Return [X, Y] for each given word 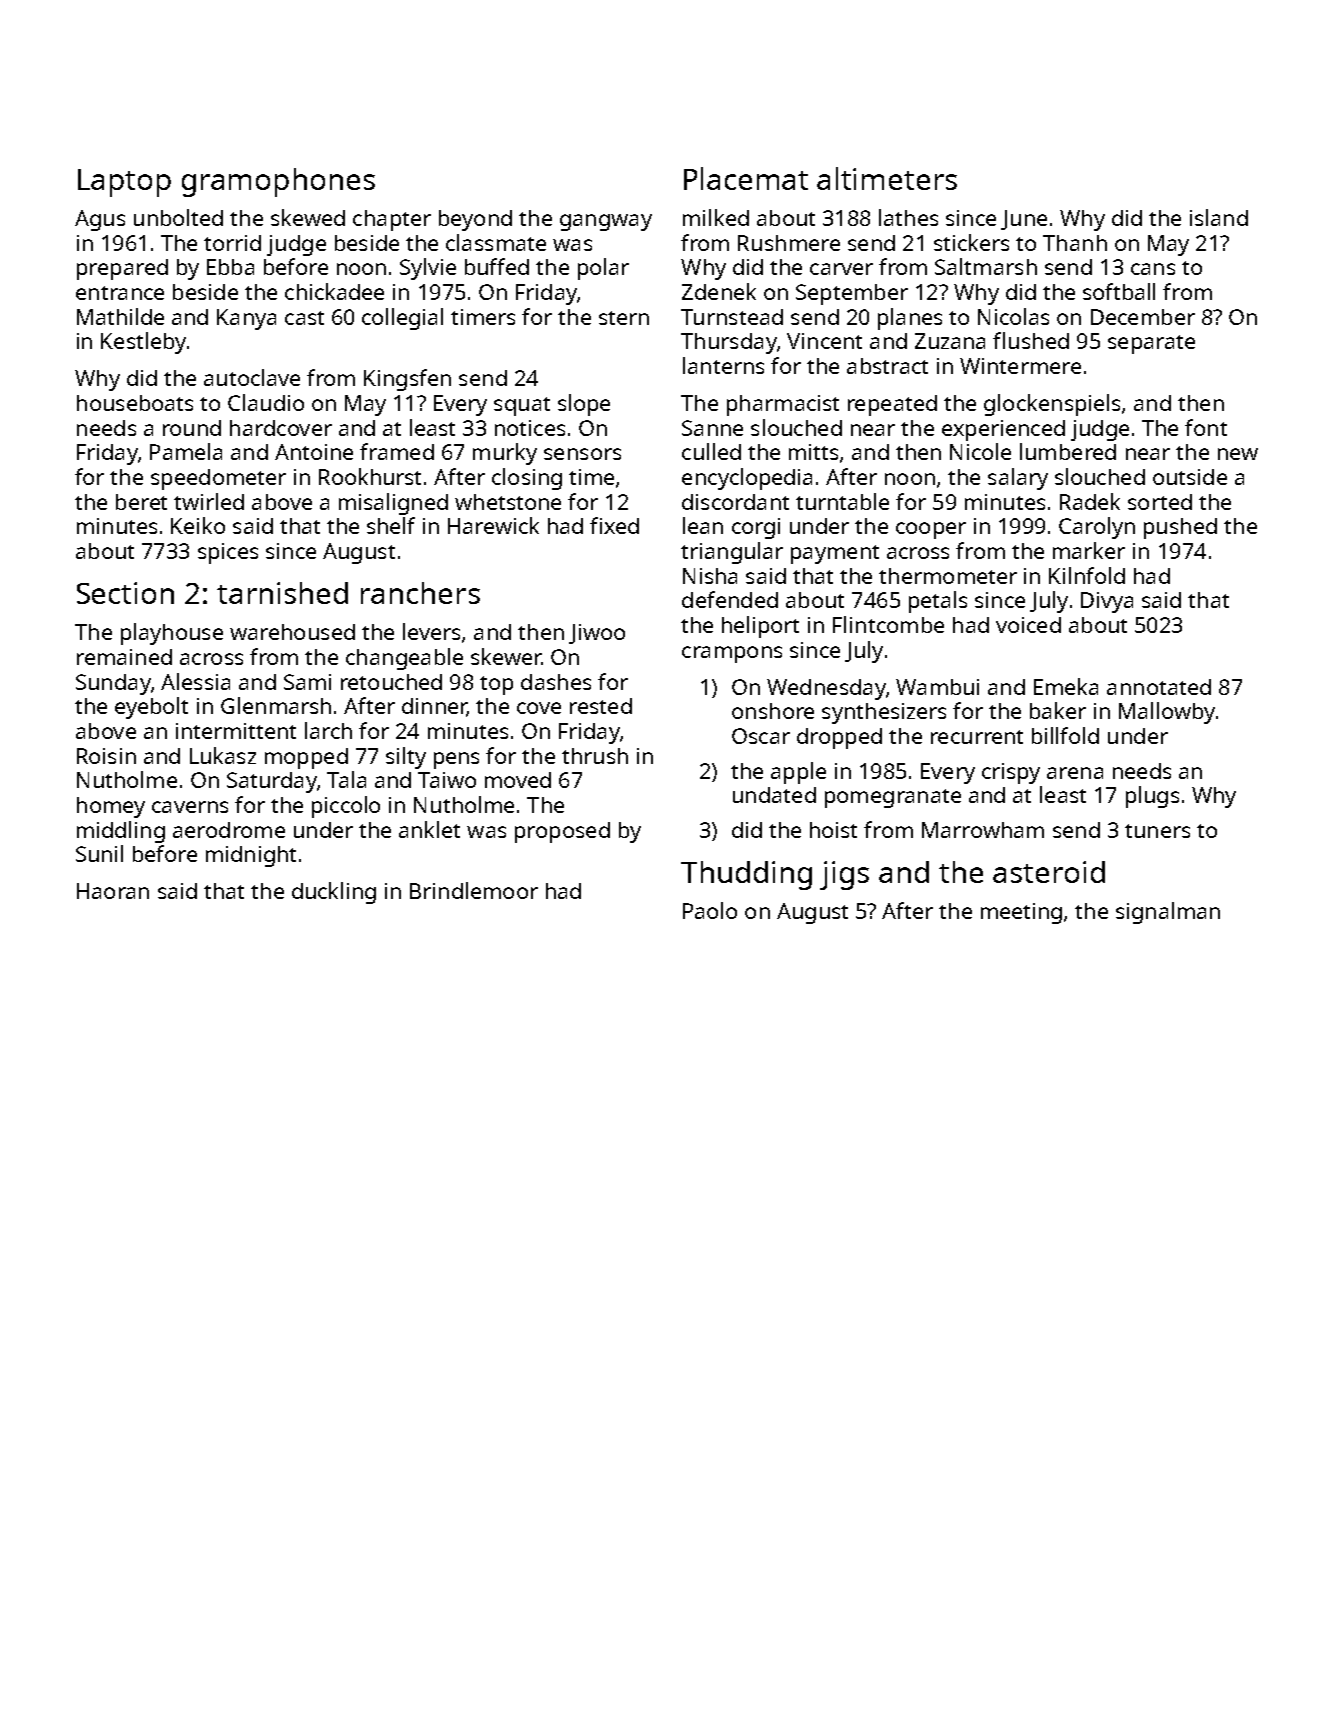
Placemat [746, 178]
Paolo [710, 910]
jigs [844, 875]
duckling [334, 893]
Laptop [124, 183]
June [1024, 220]
